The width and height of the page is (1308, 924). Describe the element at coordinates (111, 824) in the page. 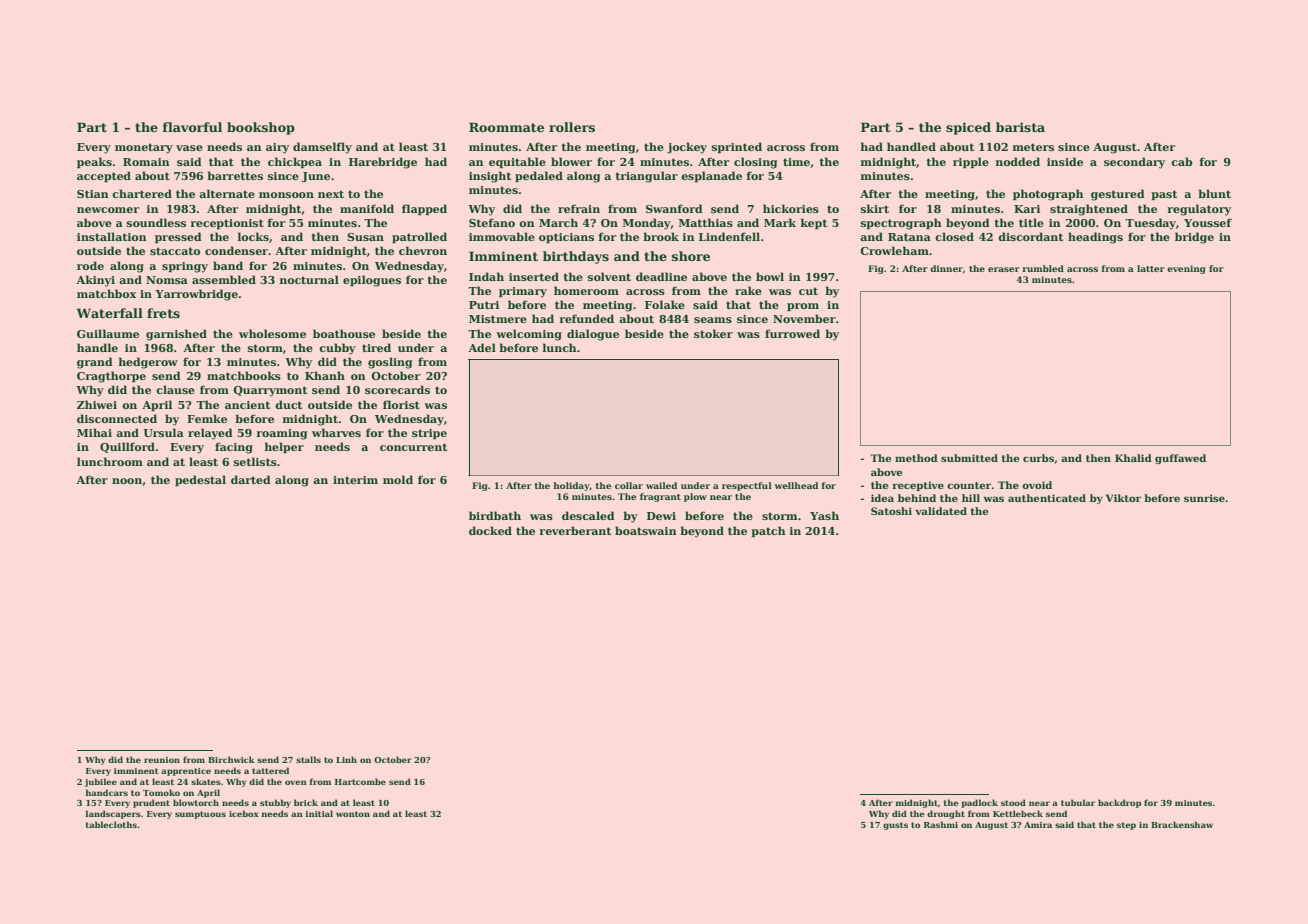

I see `tablecloths` at that location.
